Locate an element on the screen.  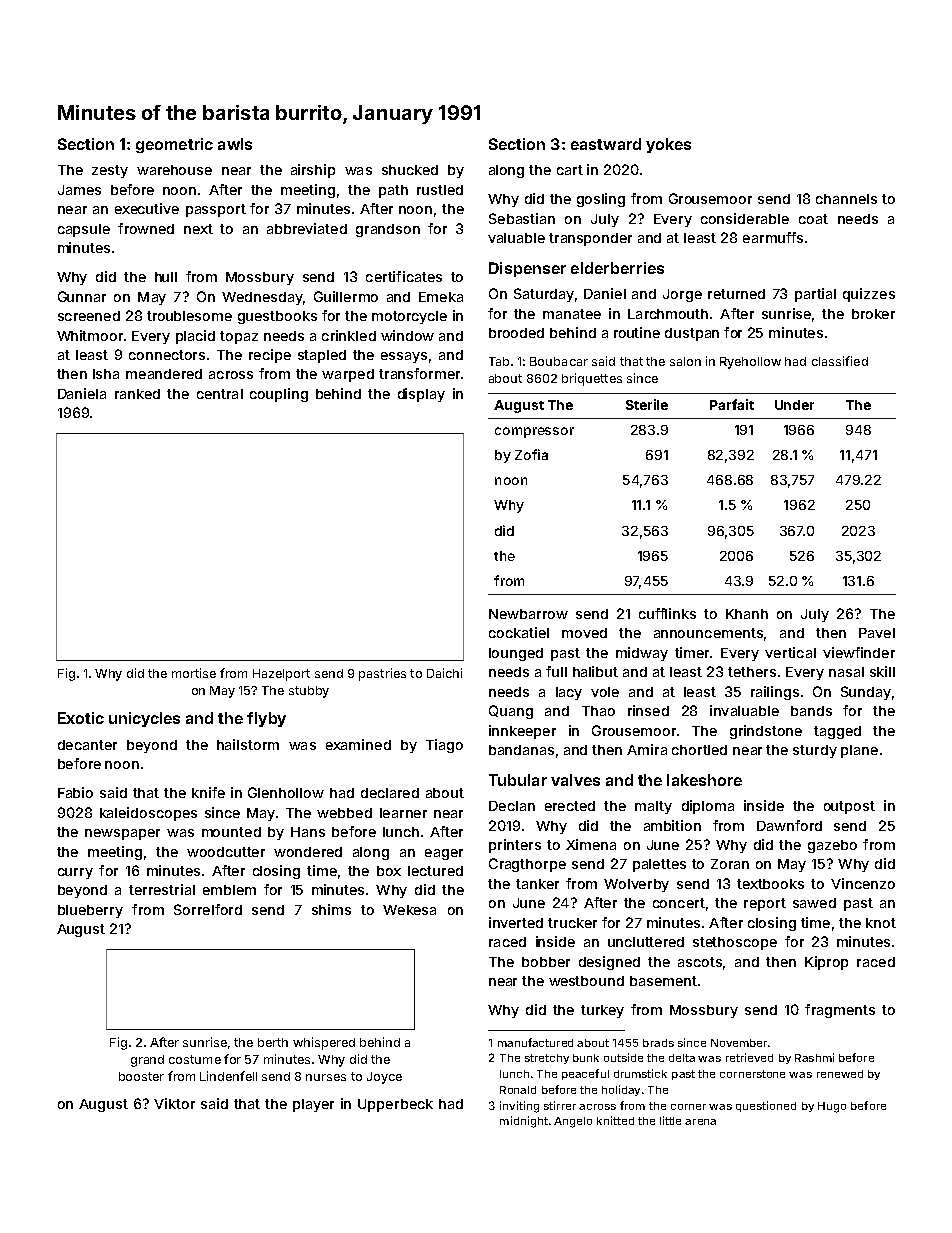
Gunnar is located at coordinates (82, 296).
